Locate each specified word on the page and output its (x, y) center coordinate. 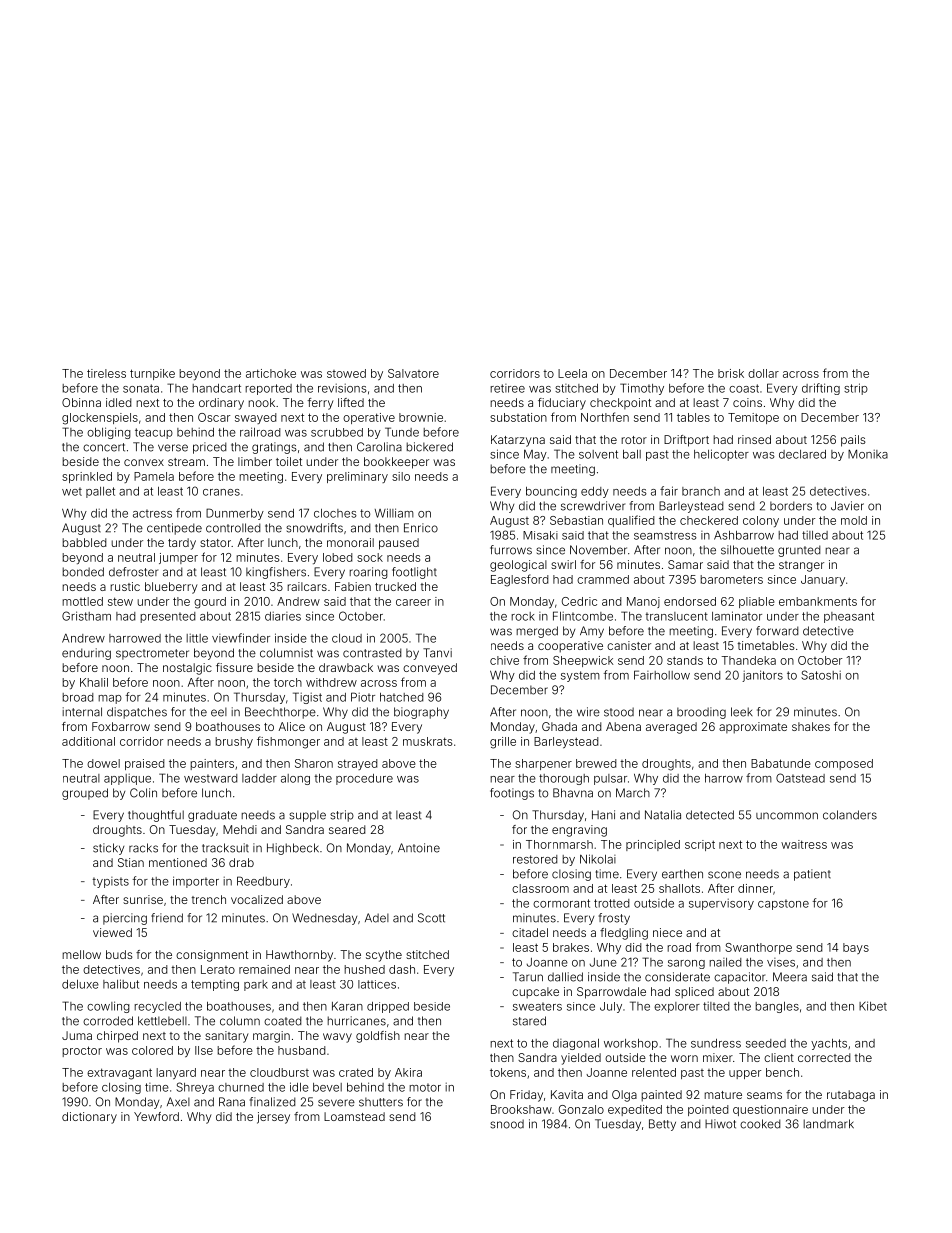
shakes (811, 726)
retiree (507, 388)
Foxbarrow (121, 726)
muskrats (427, 741)
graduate (212, 816)
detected (710, 815)
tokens (508, 1072)
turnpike (152, 374)
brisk (731, 373)
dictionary (89, 1118)
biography (421, 713)
